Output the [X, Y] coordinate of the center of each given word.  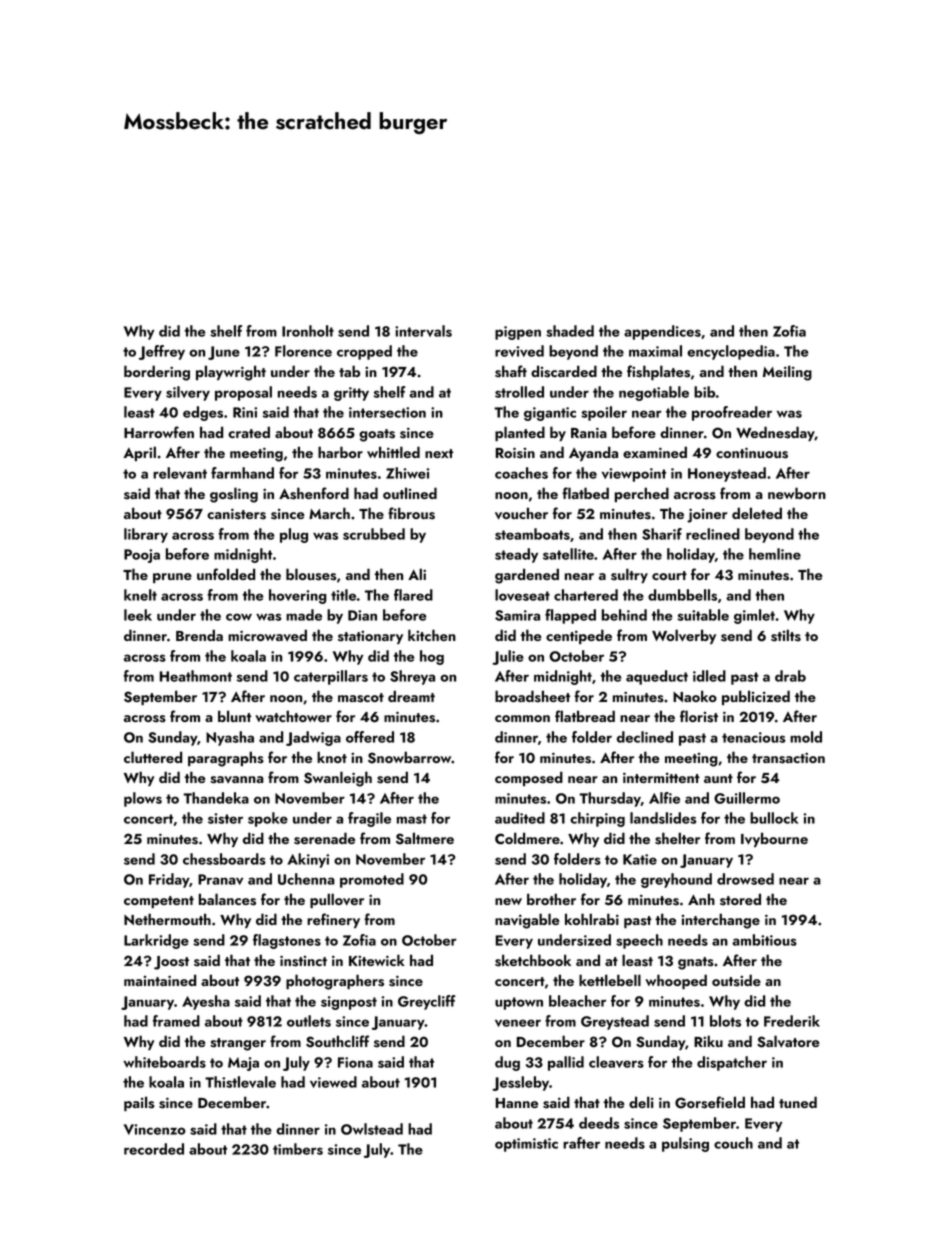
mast [412, 819]
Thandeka [216, 798]
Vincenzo [155, 1129]
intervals [423, 331]
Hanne [517, 1103]
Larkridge [156, 941]
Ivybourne [774, 839]
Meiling [787, 373]
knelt [140, 595]
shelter [677, 838]
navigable [527, 921]
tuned [798, 1102]
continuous [752, 453]
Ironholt [308, 331]
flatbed [585, 493]
